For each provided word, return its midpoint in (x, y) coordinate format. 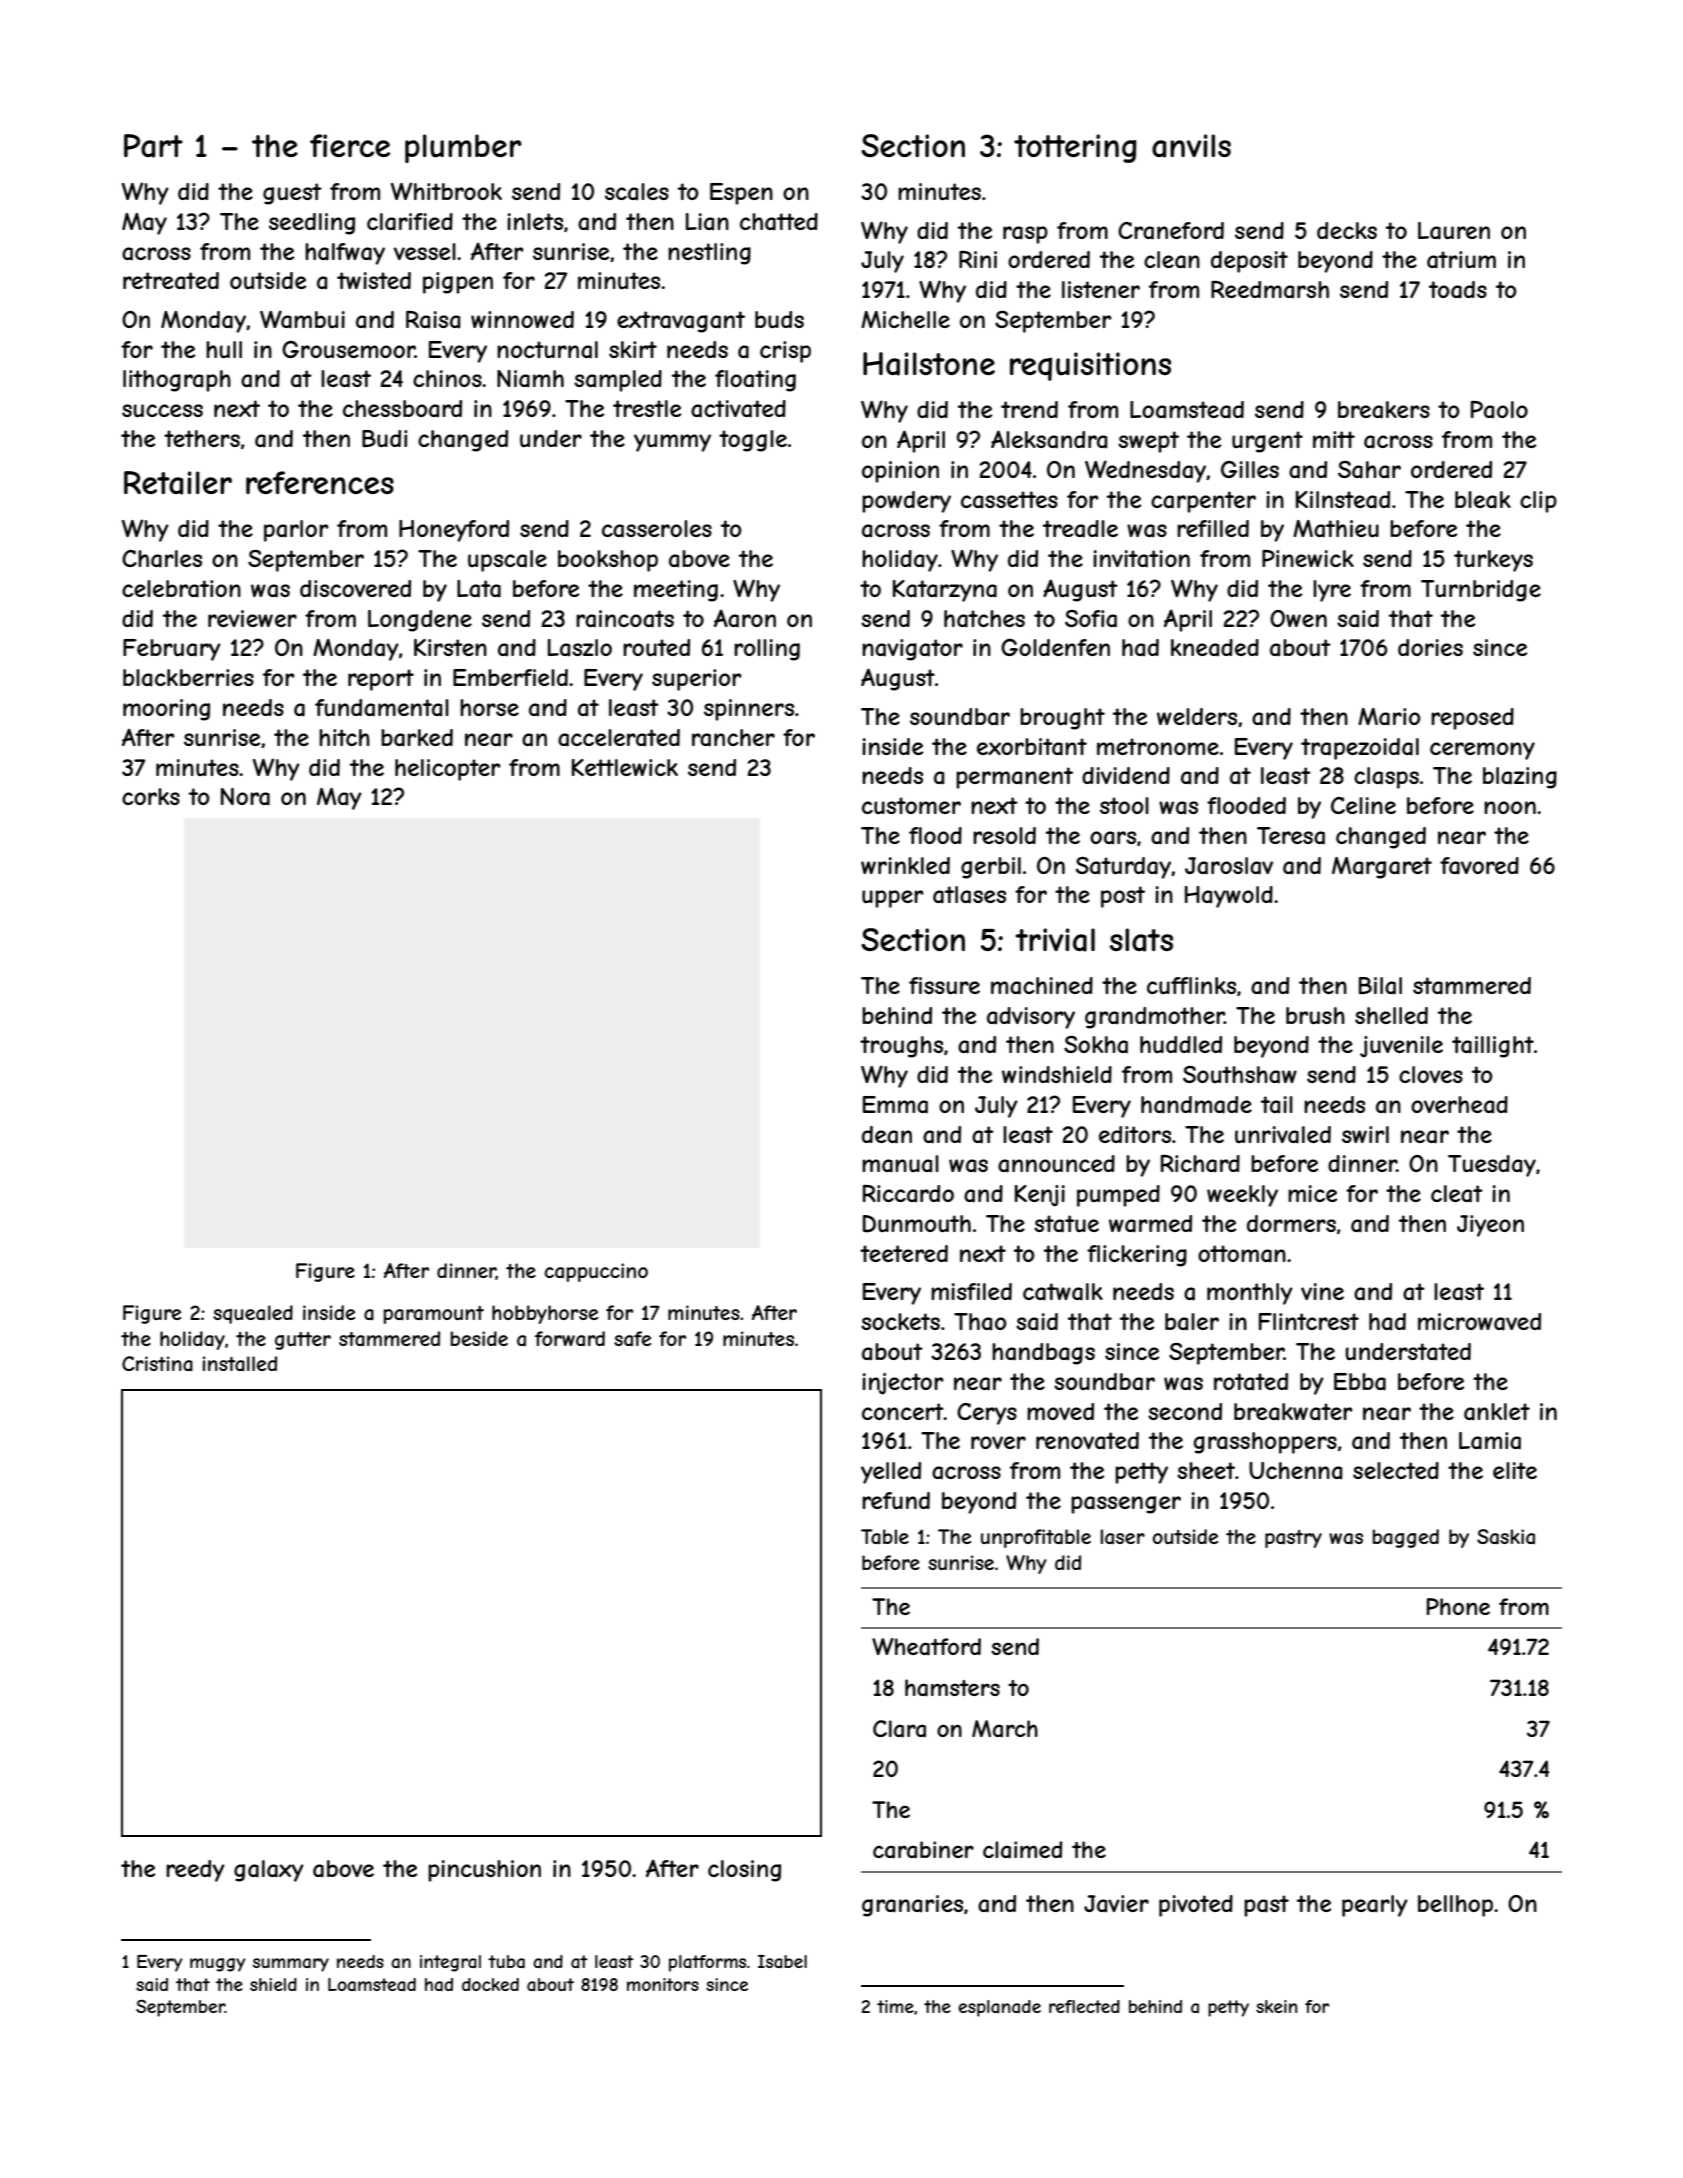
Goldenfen (1055, 647)
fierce (350, 145)
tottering (1075, 148)
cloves (1431, 1074)
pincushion (484, 1871)
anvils (1191, 146)
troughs (901, 1047)
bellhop (1455, 1906)
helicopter (447, 770)
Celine (1363, 805)
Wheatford (926, 1647)
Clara (899, 1729)
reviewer (252, 618)
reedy (195, 1871)
